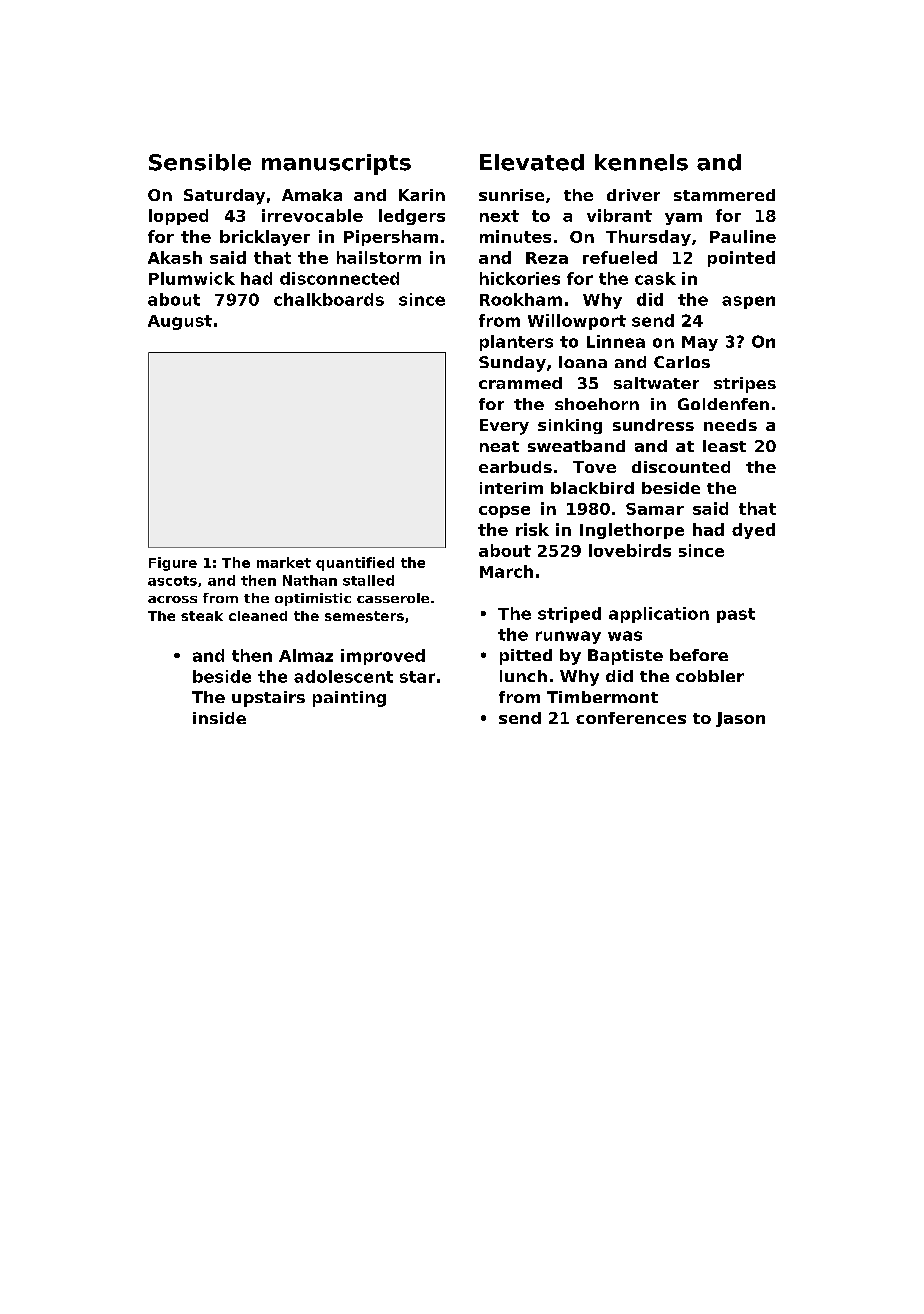 The height and width of the screenshot is (1314, 924). I want to click on interim, so click(511, 488).
